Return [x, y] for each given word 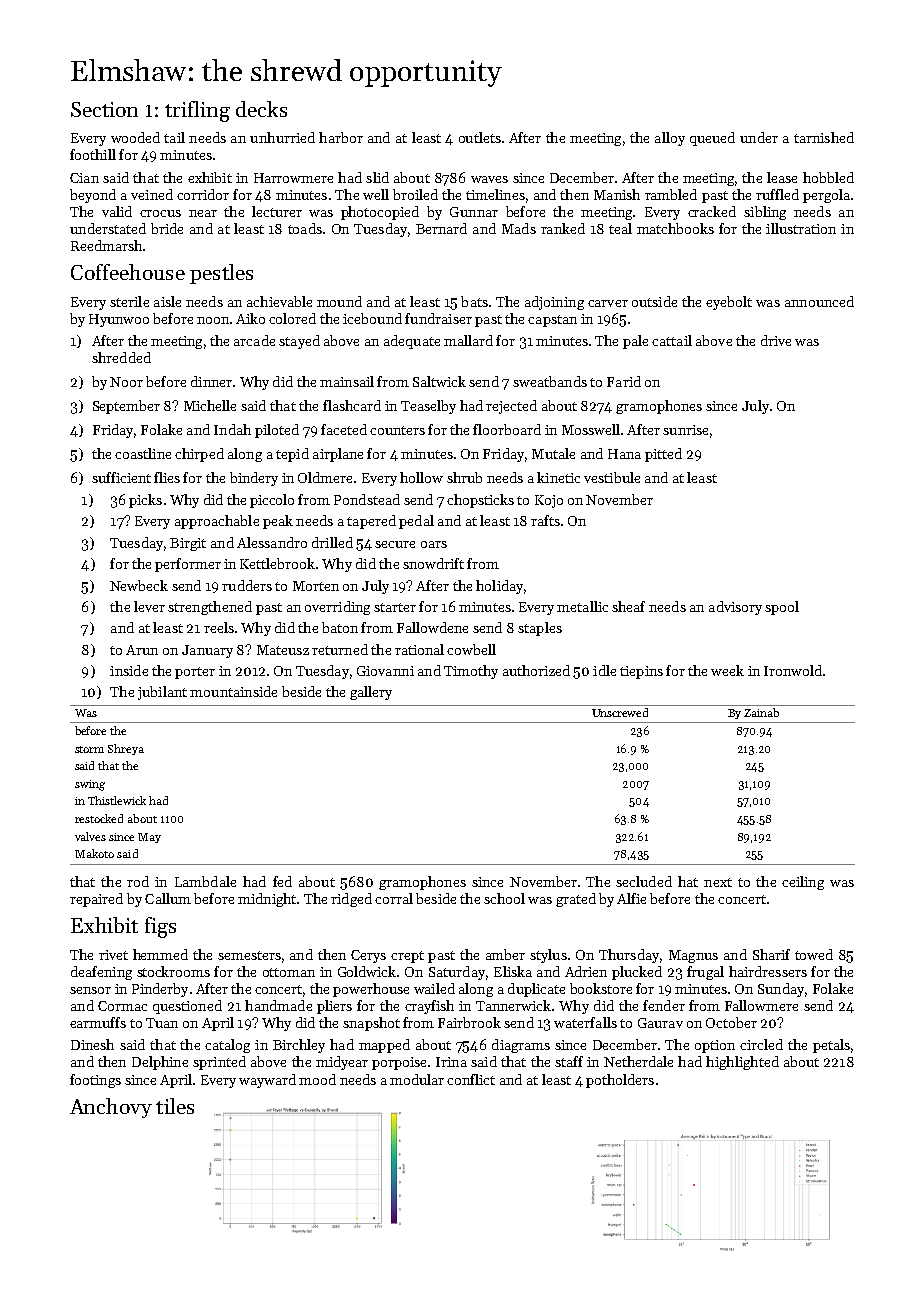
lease [782, 177]
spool [782, 608]
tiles [175, 1106]
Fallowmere [761, 1005]
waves [489, 179]
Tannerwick [513, 1005]
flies [167, 477]
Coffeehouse [128, 272]
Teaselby [428, 407]
